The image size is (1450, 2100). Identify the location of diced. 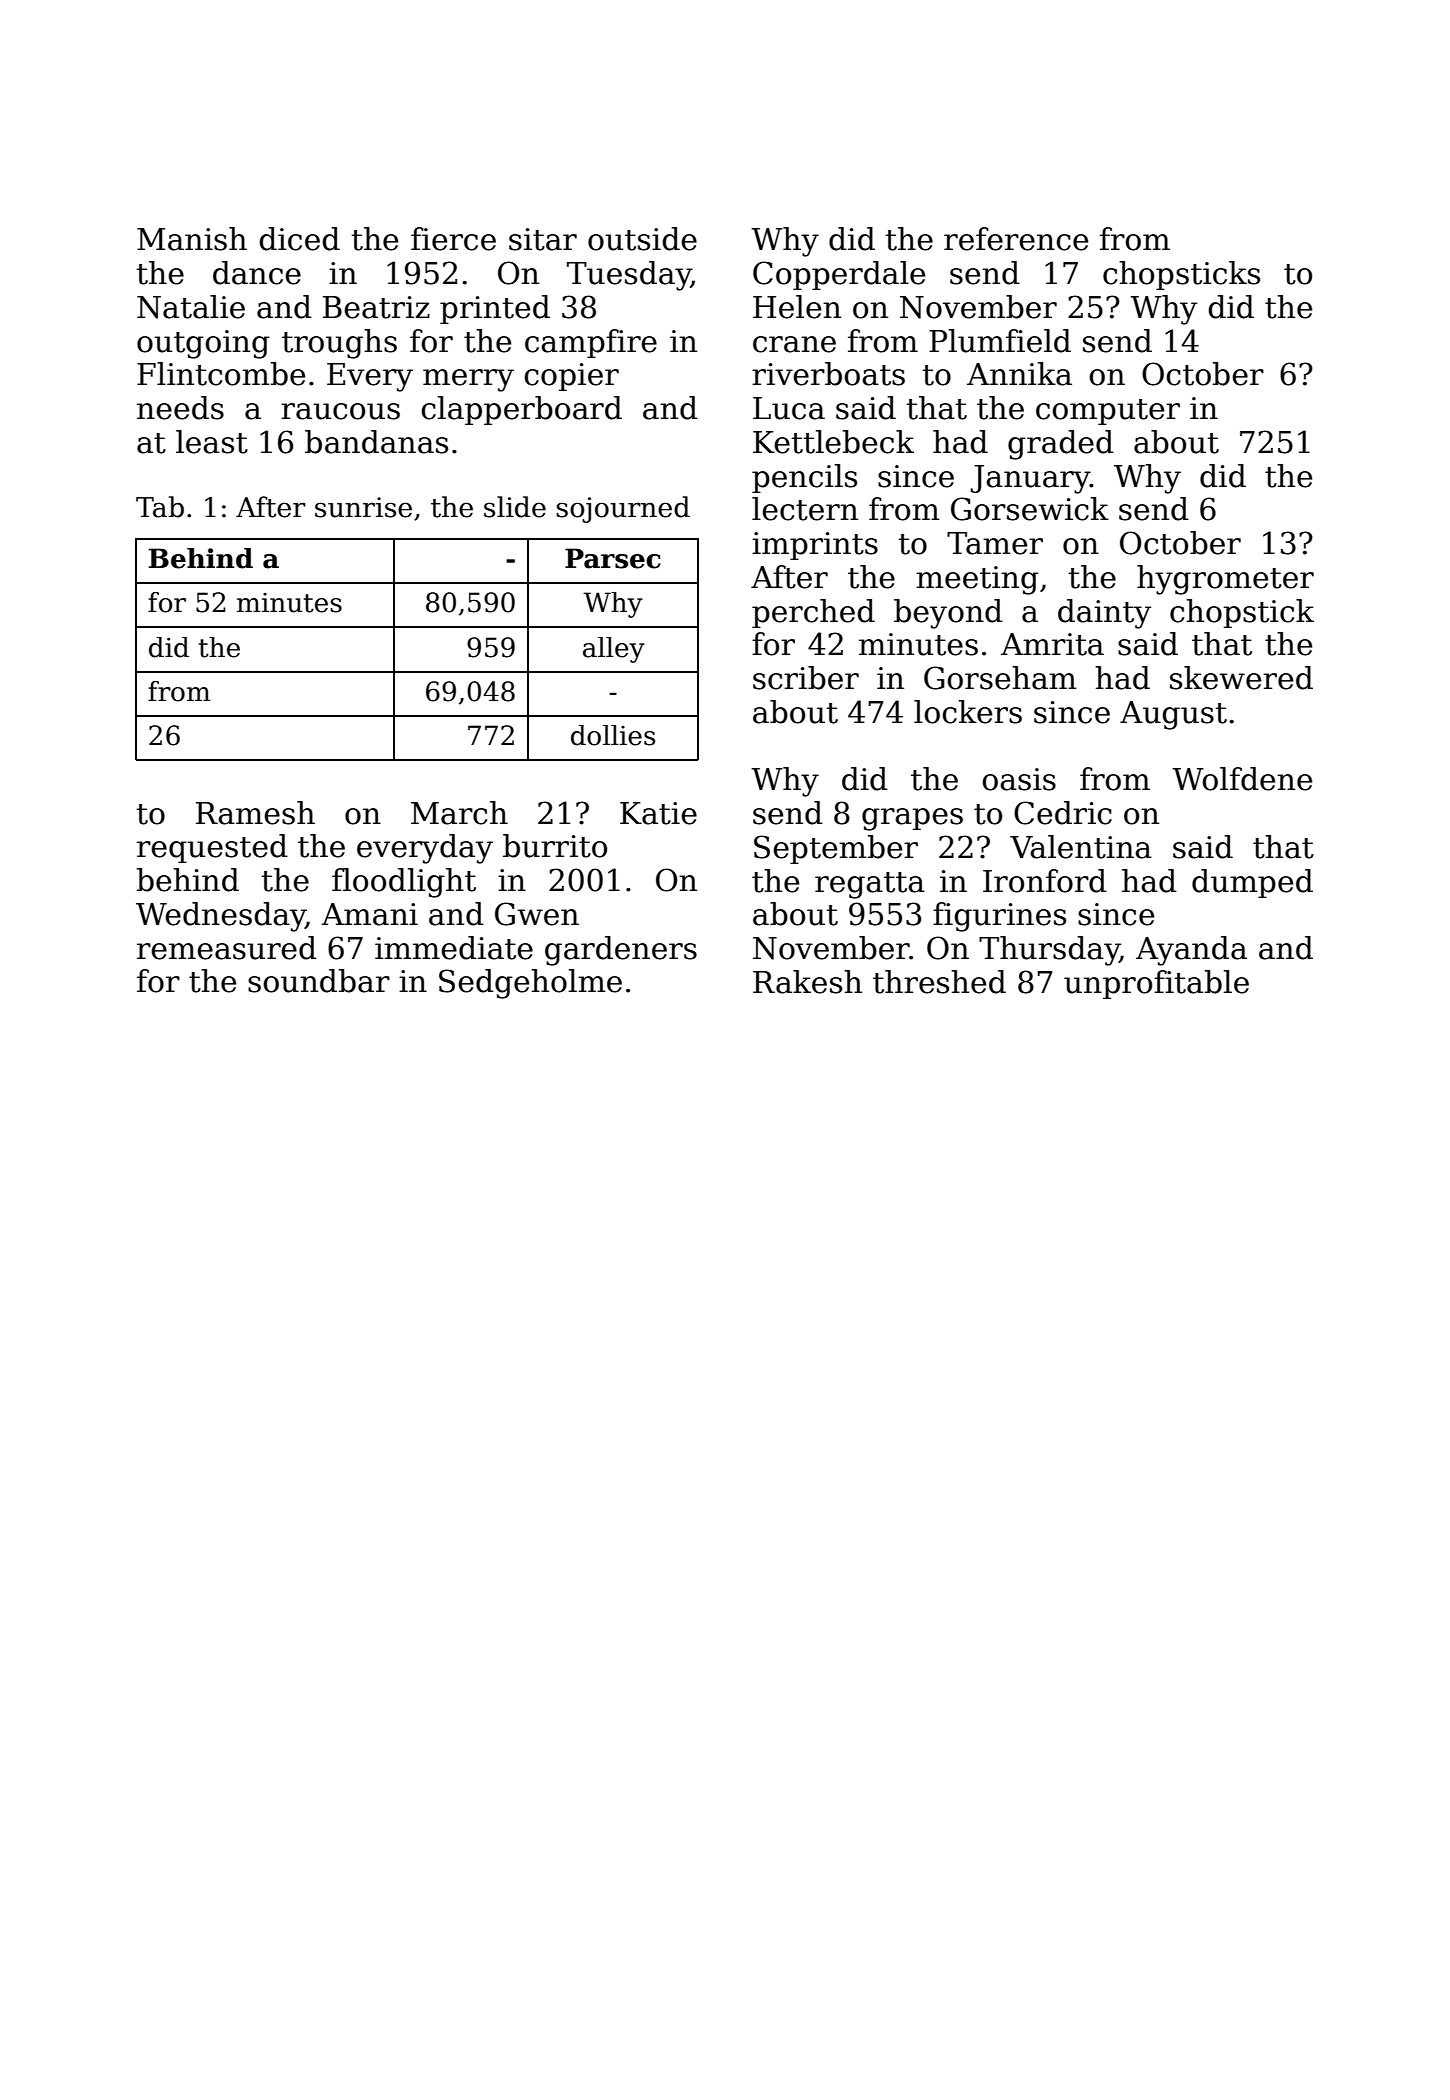
(299, 239).
